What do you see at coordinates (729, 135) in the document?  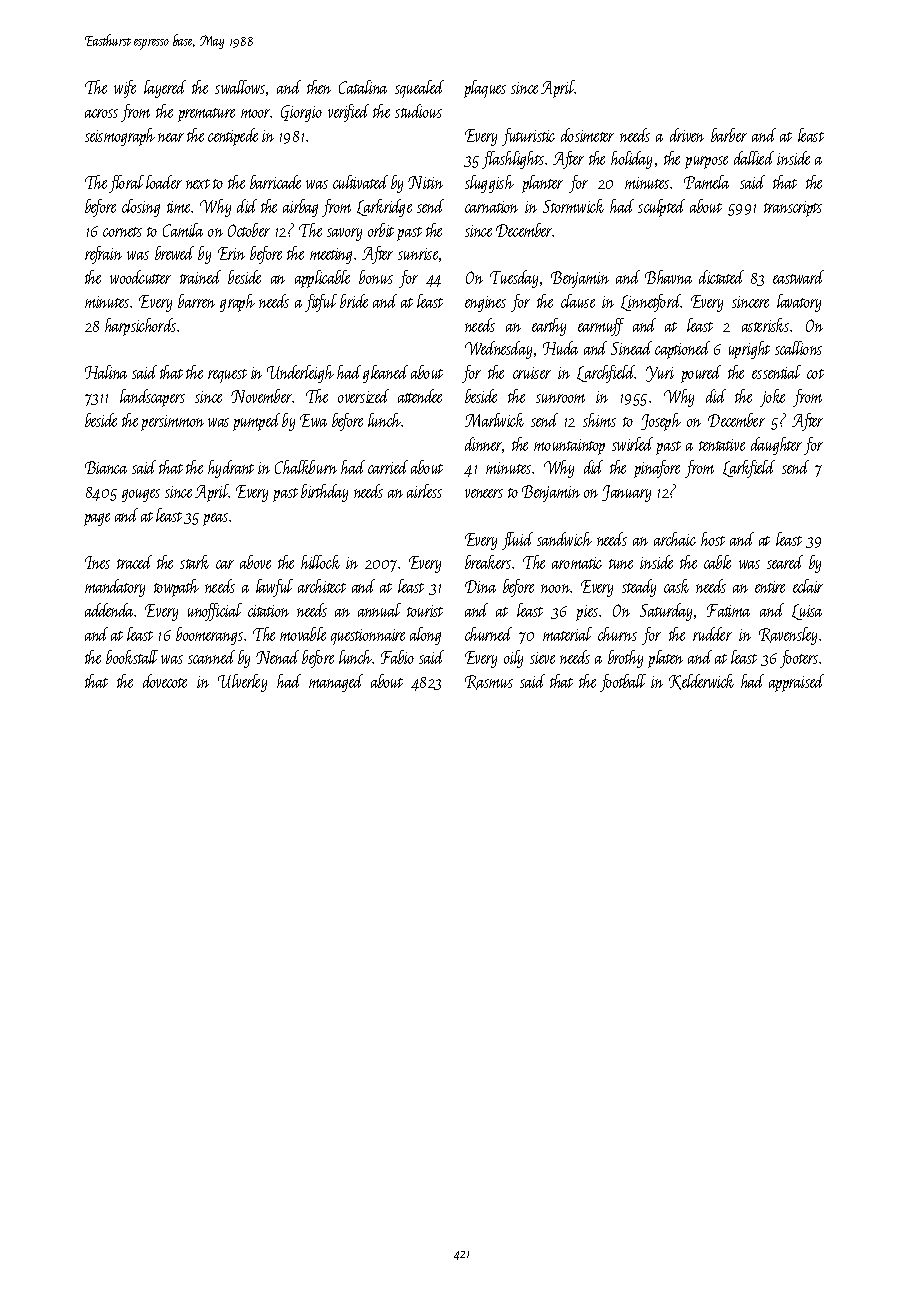 I see `barber` at bounding box center [729, 135].
